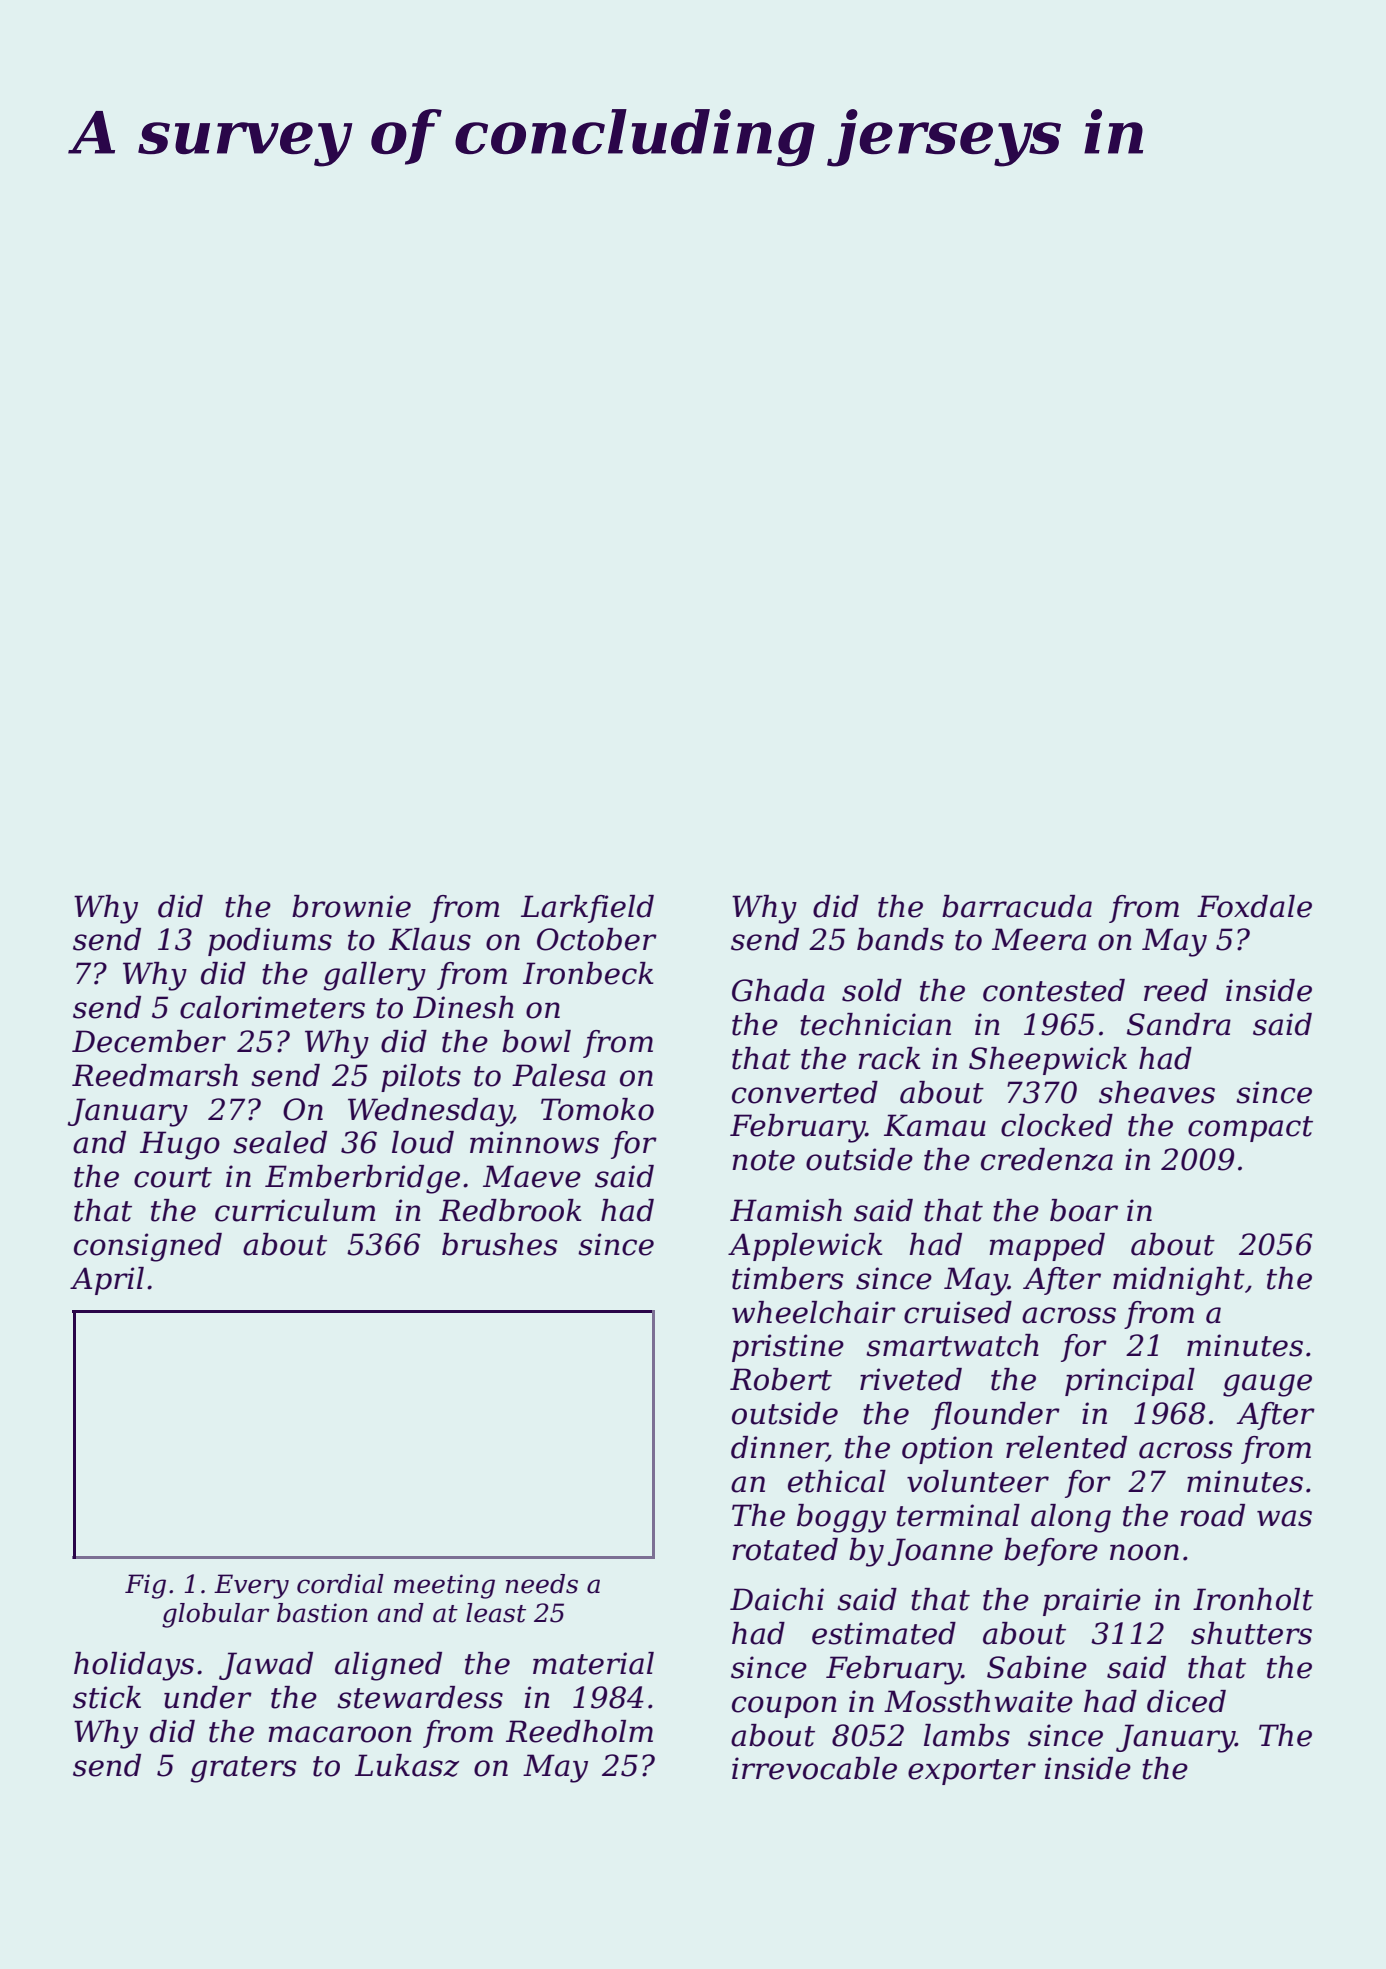 The height and width of the screenshot is (1969, 1386). Describe the element at coordinates (841, 1518) in the screenshot. I see `boggy` at that location.
